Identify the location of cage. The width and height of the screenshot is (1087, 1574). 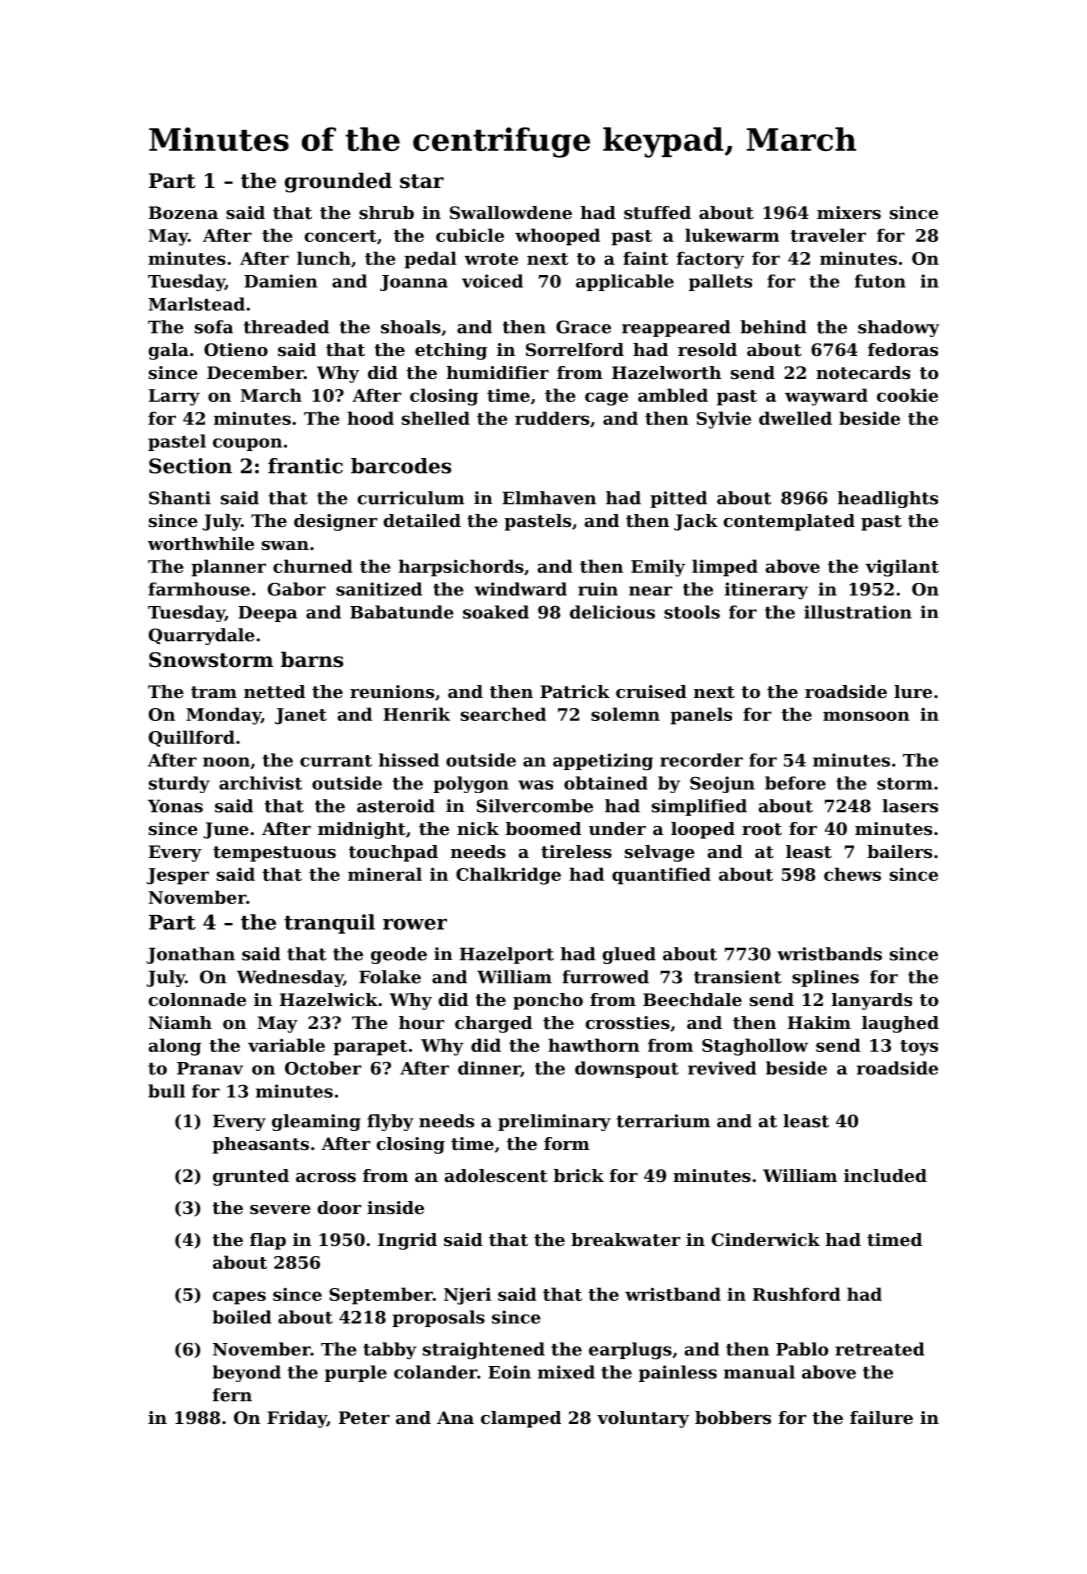
(606, 399).
